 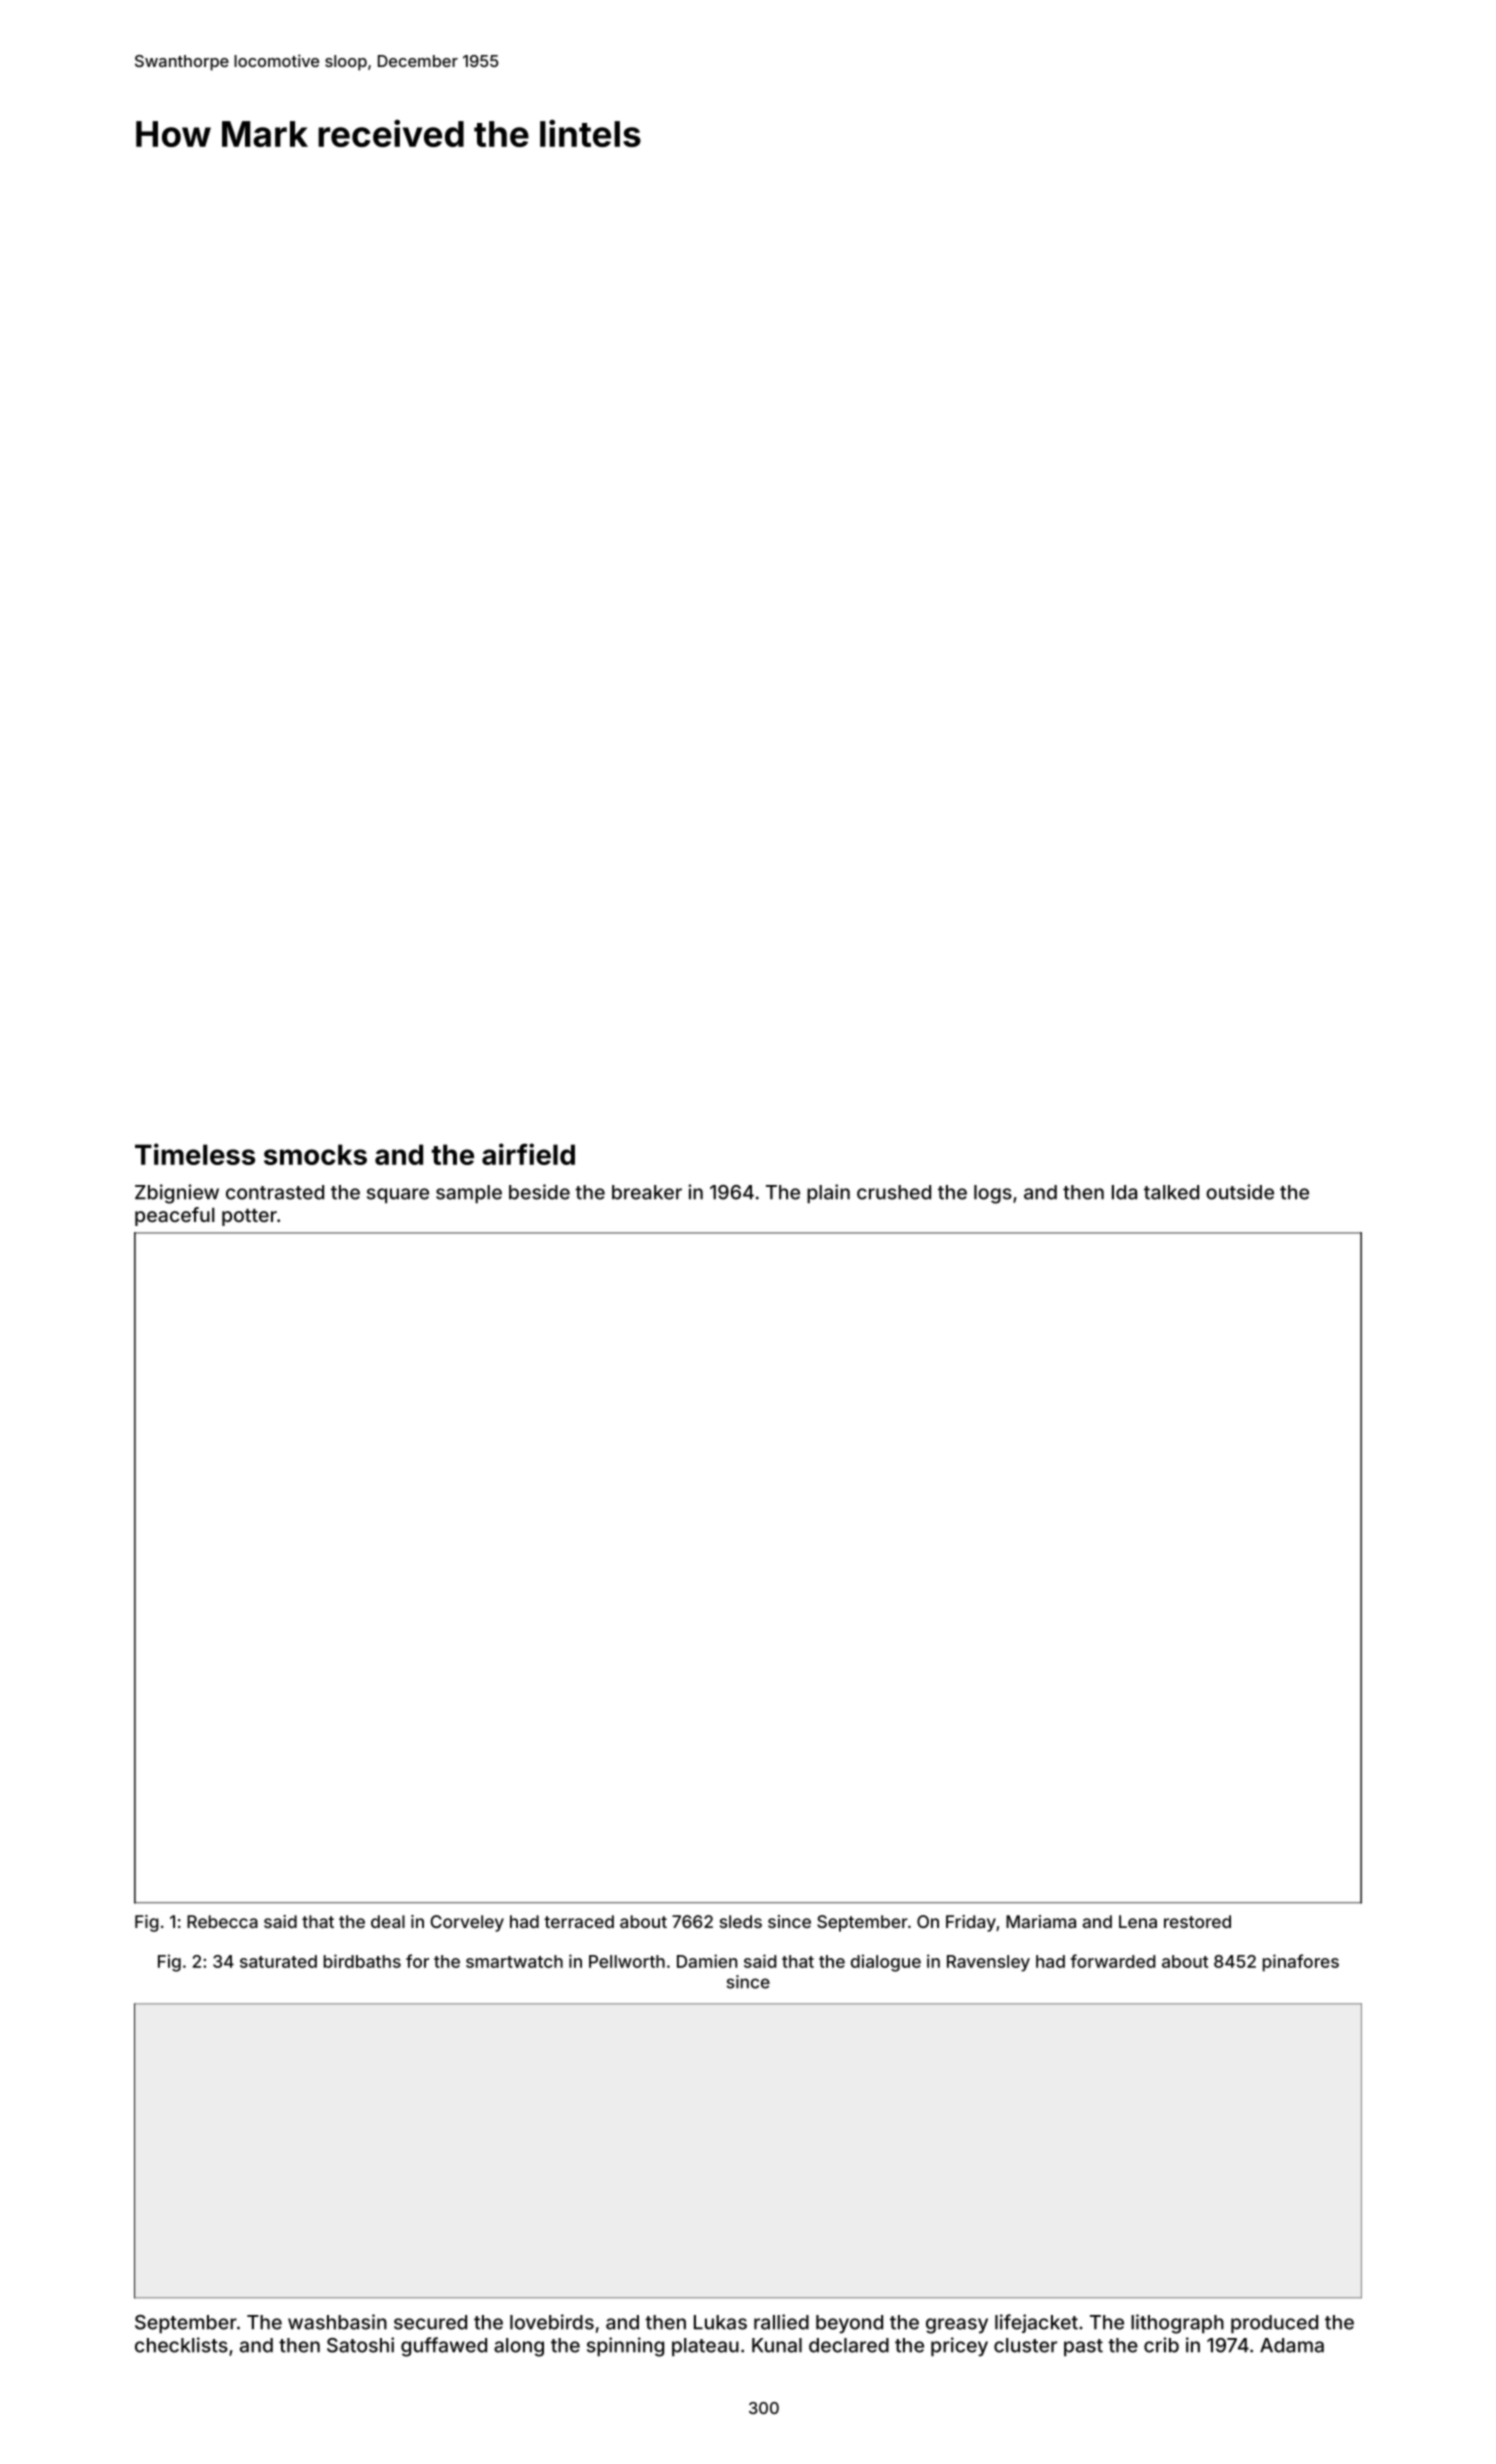 I want to click on sleds, so click(x=741, y=1921).
